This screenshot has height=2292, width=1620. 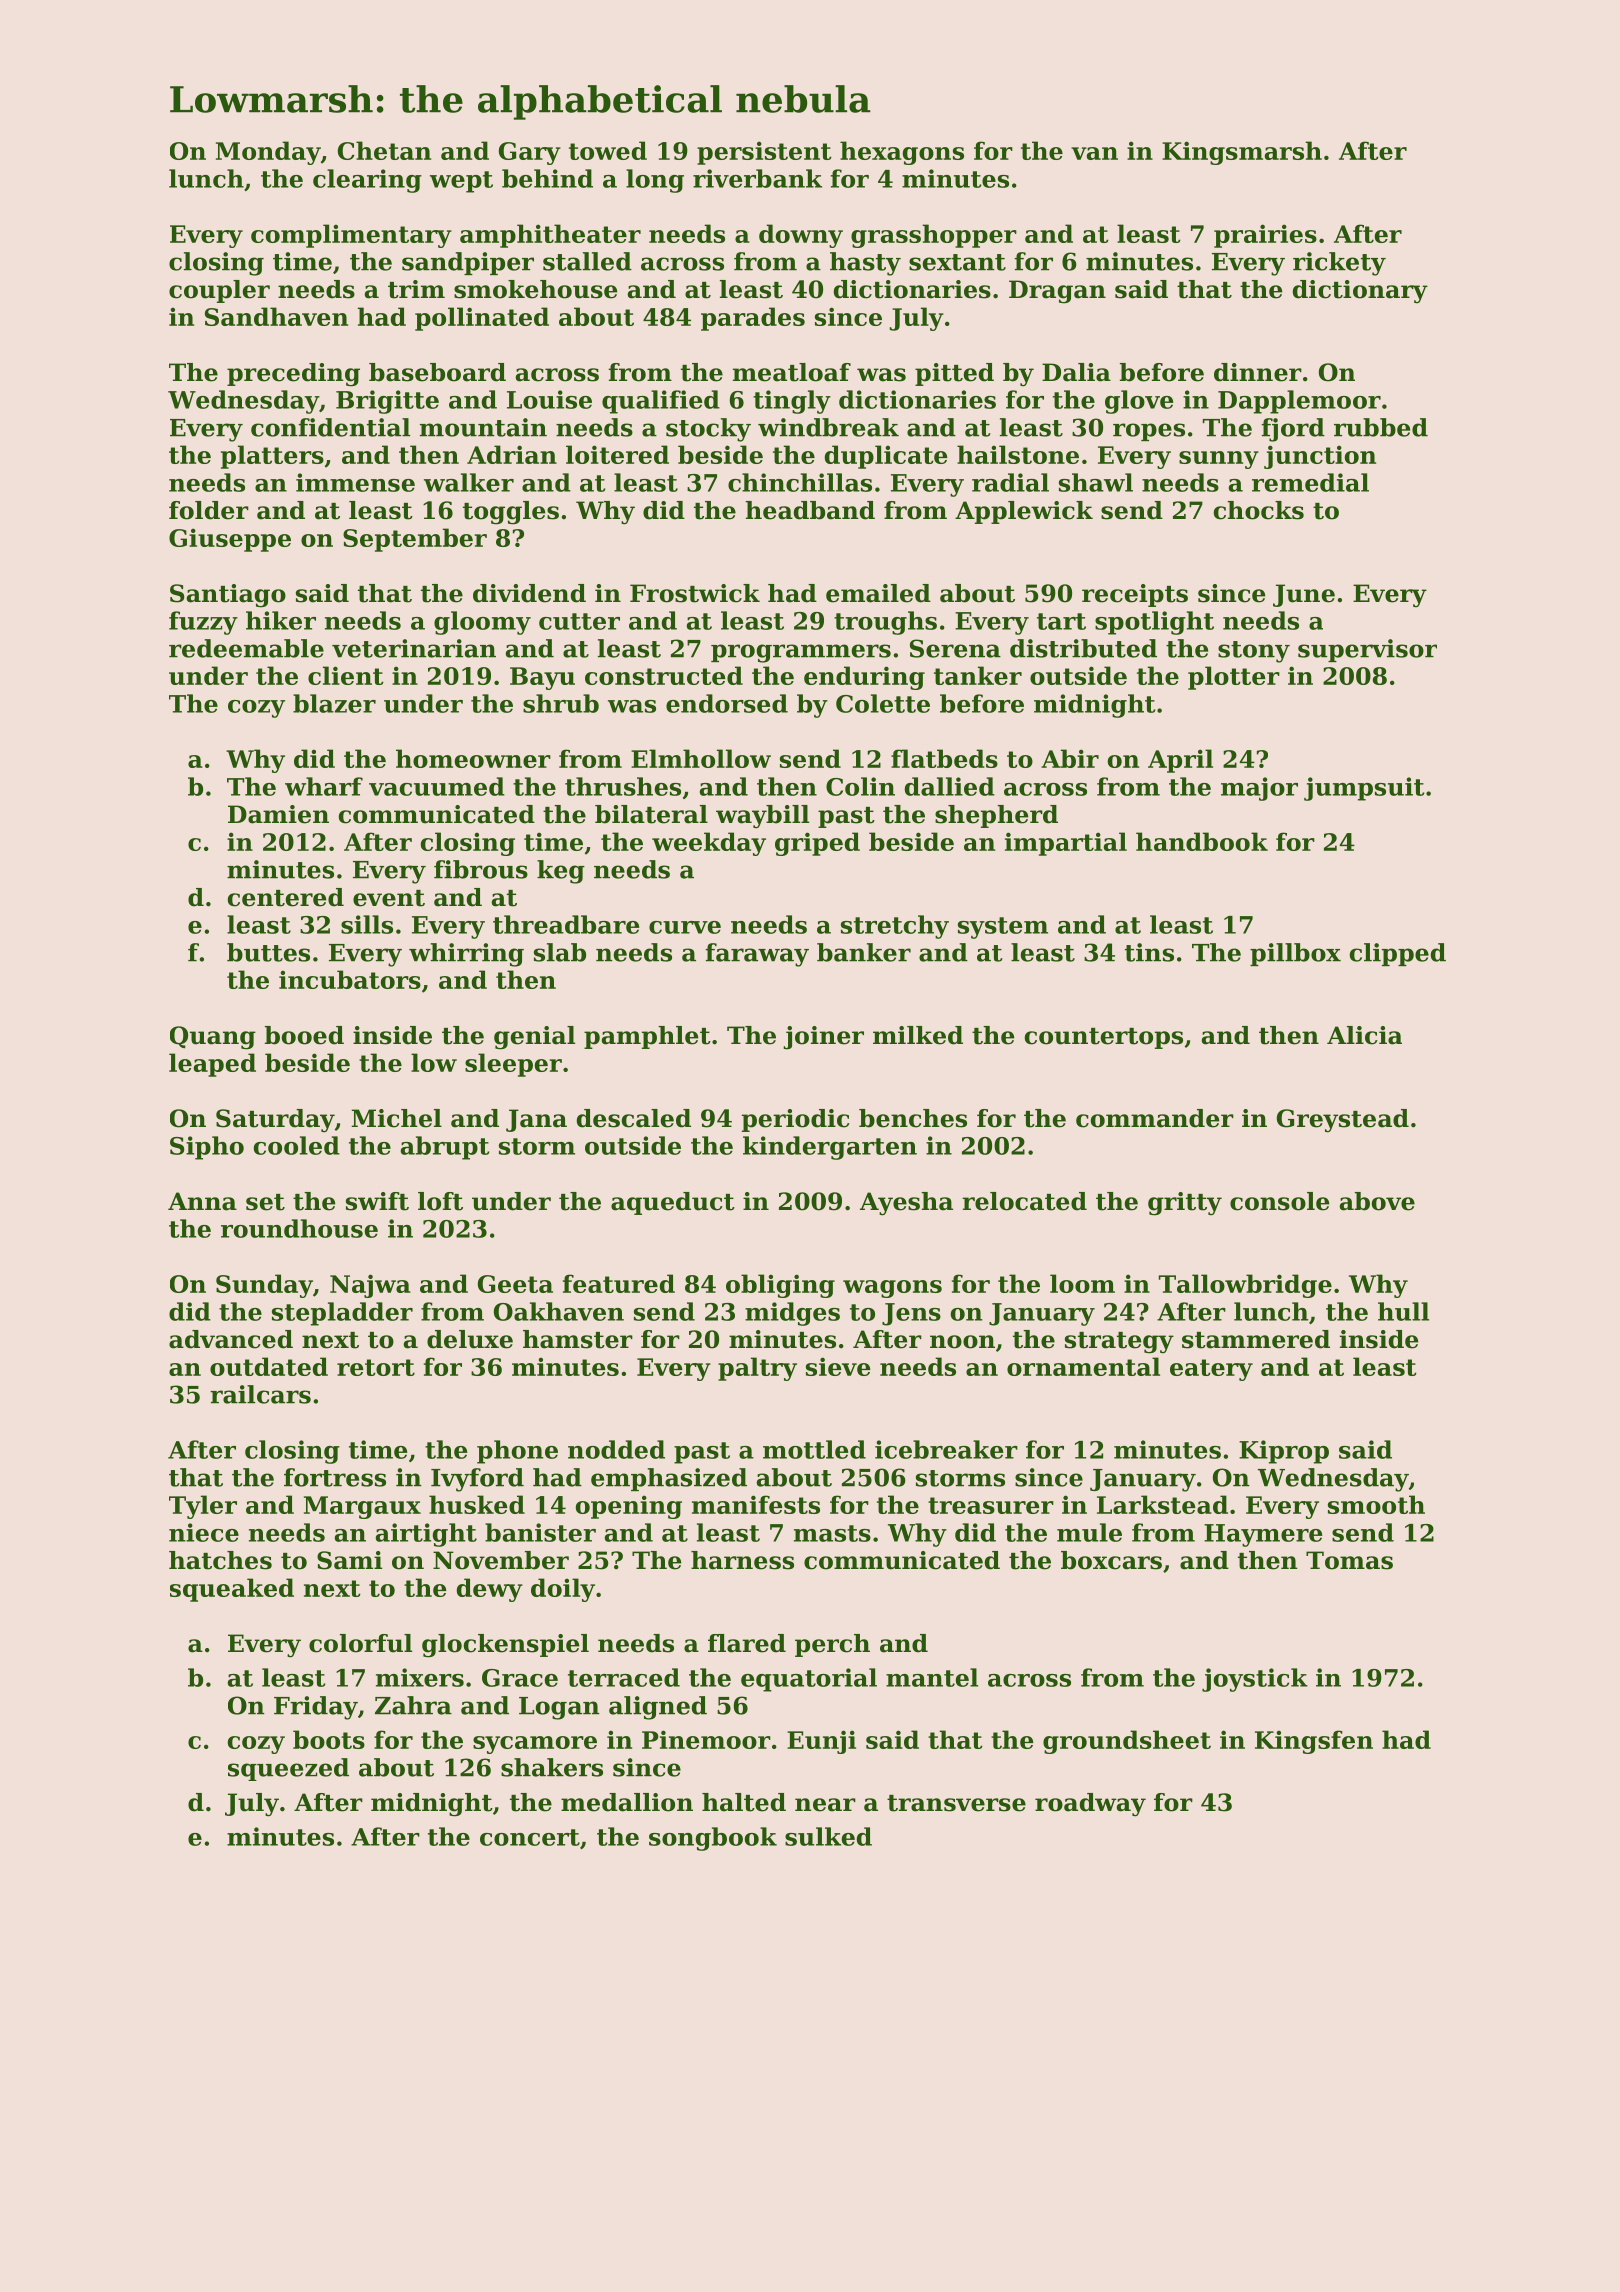 I want to click on trim, so click(x=416, y=289).
